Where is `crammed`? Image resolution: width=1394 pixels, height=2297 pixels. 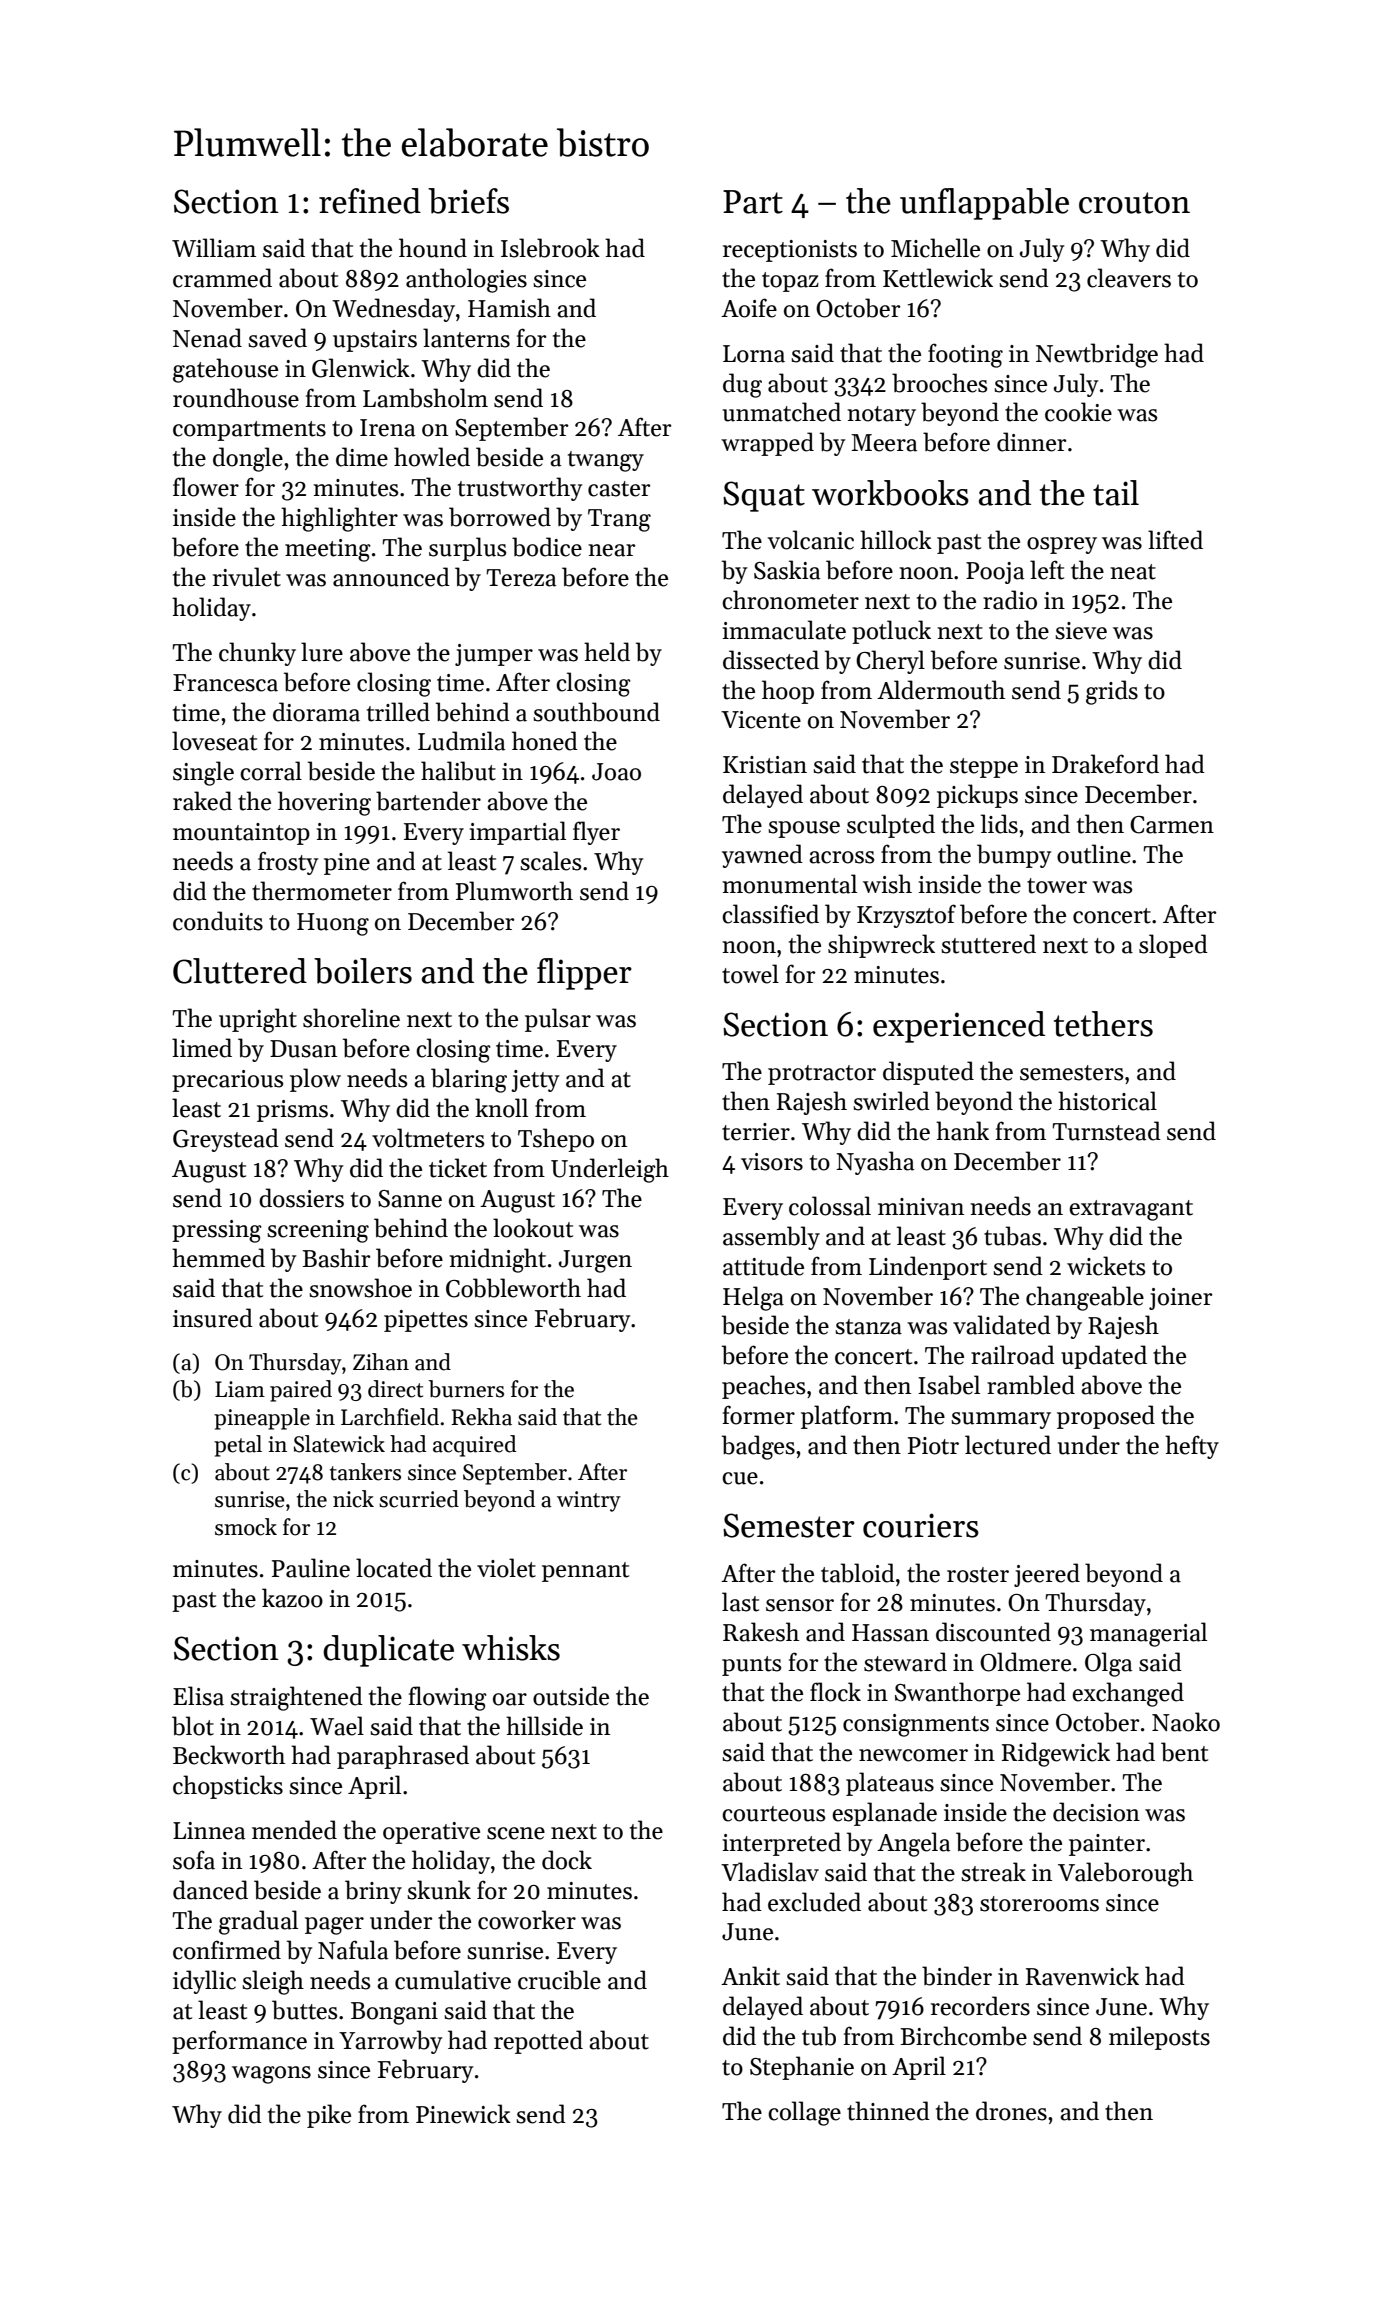
crammed is located at coordinates (222, 278).
